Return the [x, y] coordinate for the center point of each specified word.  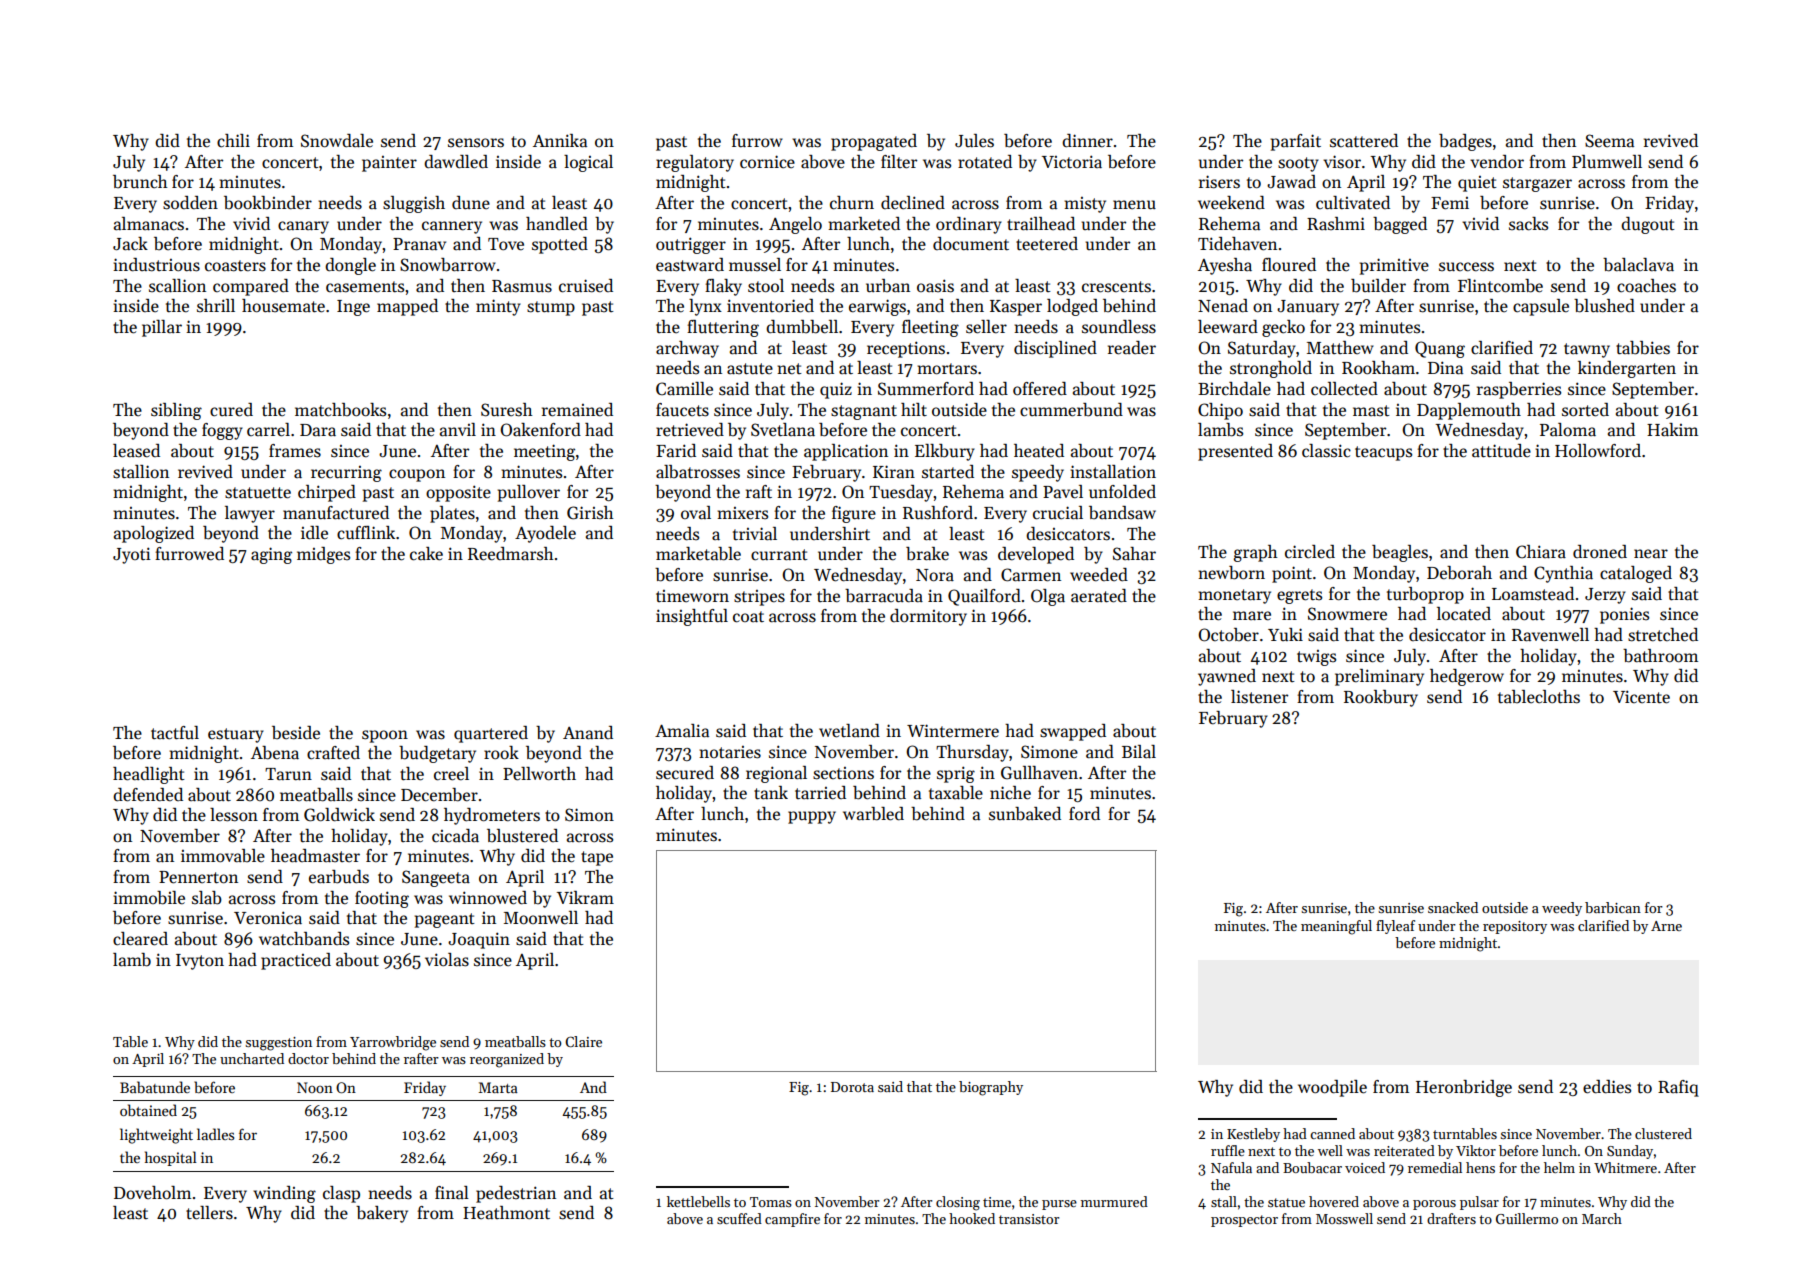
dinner [1087, 141]
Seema [1609, 141]
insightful [692, 617]
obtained [148, 1110]
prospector [1244, 1221]
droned [1600, 552]
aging [271, 555]
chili [233, 141]
